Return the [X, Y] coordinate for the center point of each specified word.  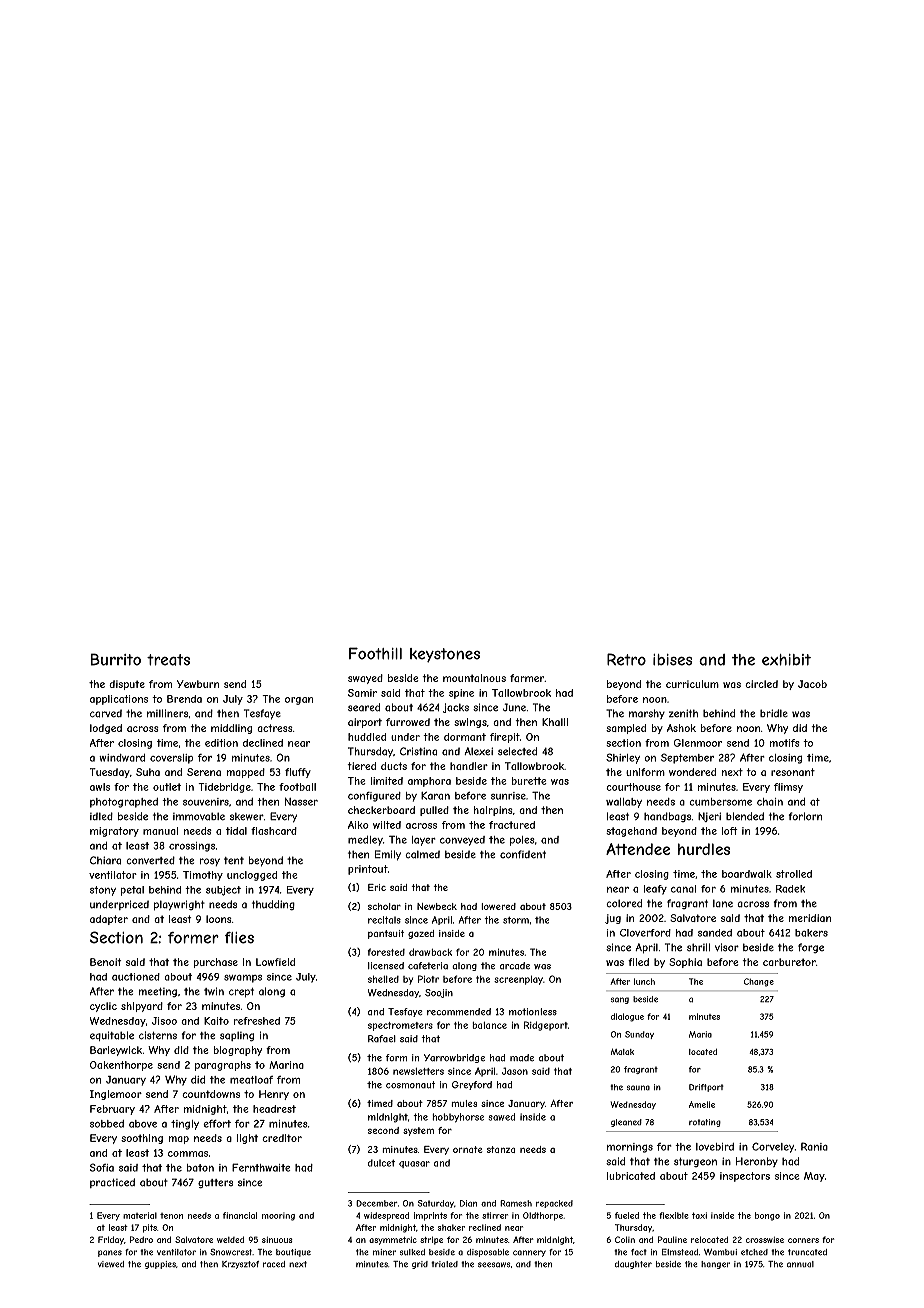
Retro [626, 659]
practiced [112, 1183]
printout [368, 870]
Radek [790, 889]
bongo [767, 1216]
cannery [529, 1253]
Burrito [116, 659]
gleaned [626, 1123]
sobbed [107, 1124]
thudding [273, 905]
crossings [192, 847]
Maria [700, 1034]
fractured [512, 825]
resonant [793, 772]
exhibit [786, 660]
